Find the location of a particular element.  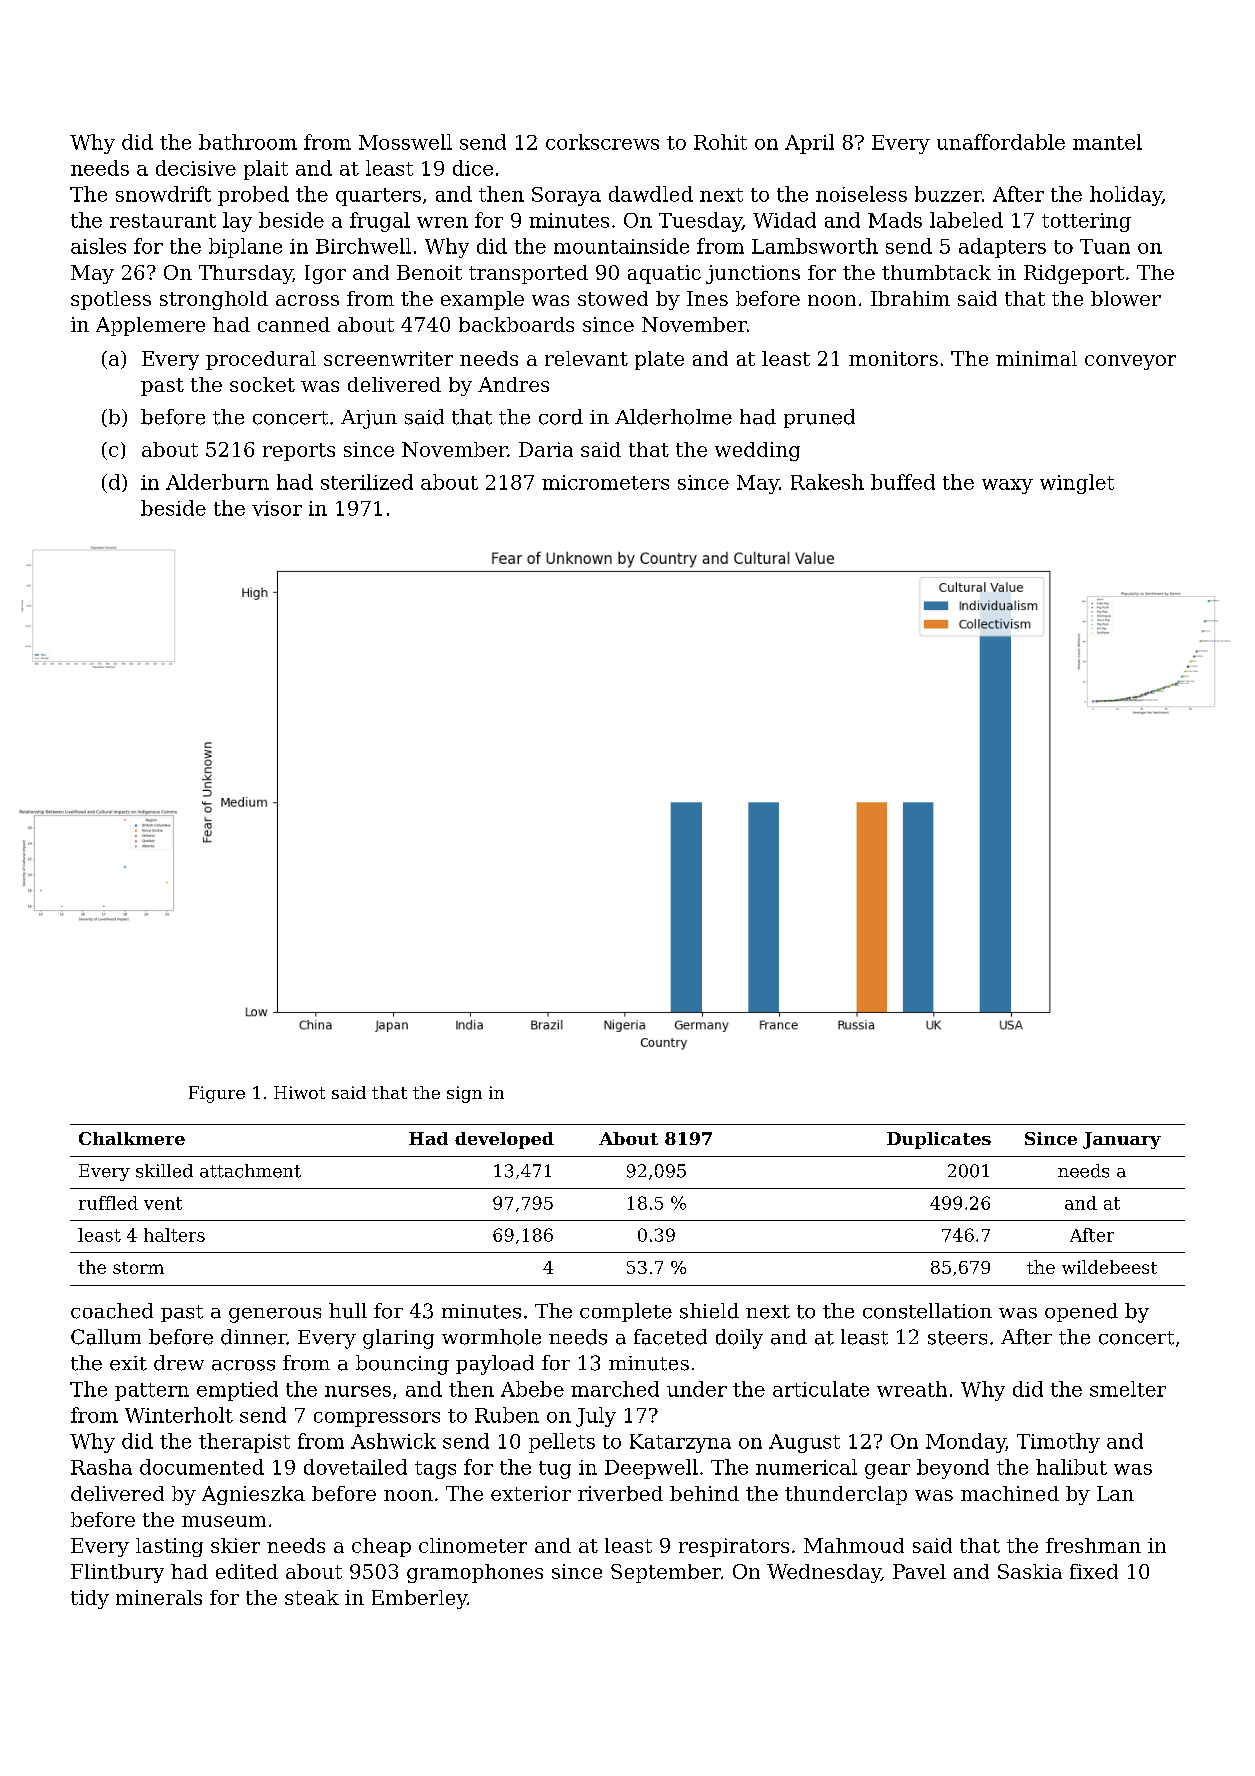

dice is located at coordinates (473, 168).
